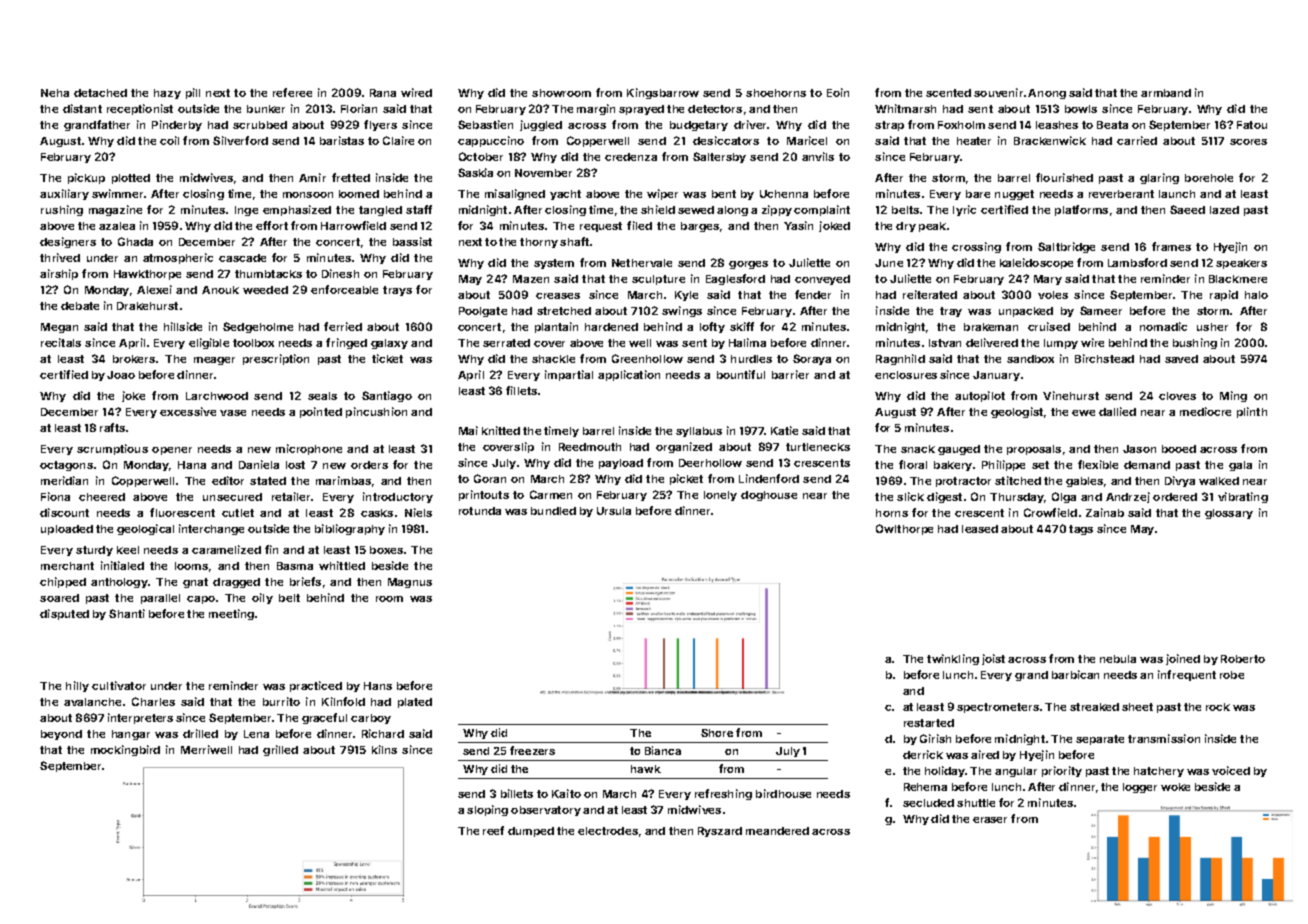  I want to click on grilled, so click(280, 750).
